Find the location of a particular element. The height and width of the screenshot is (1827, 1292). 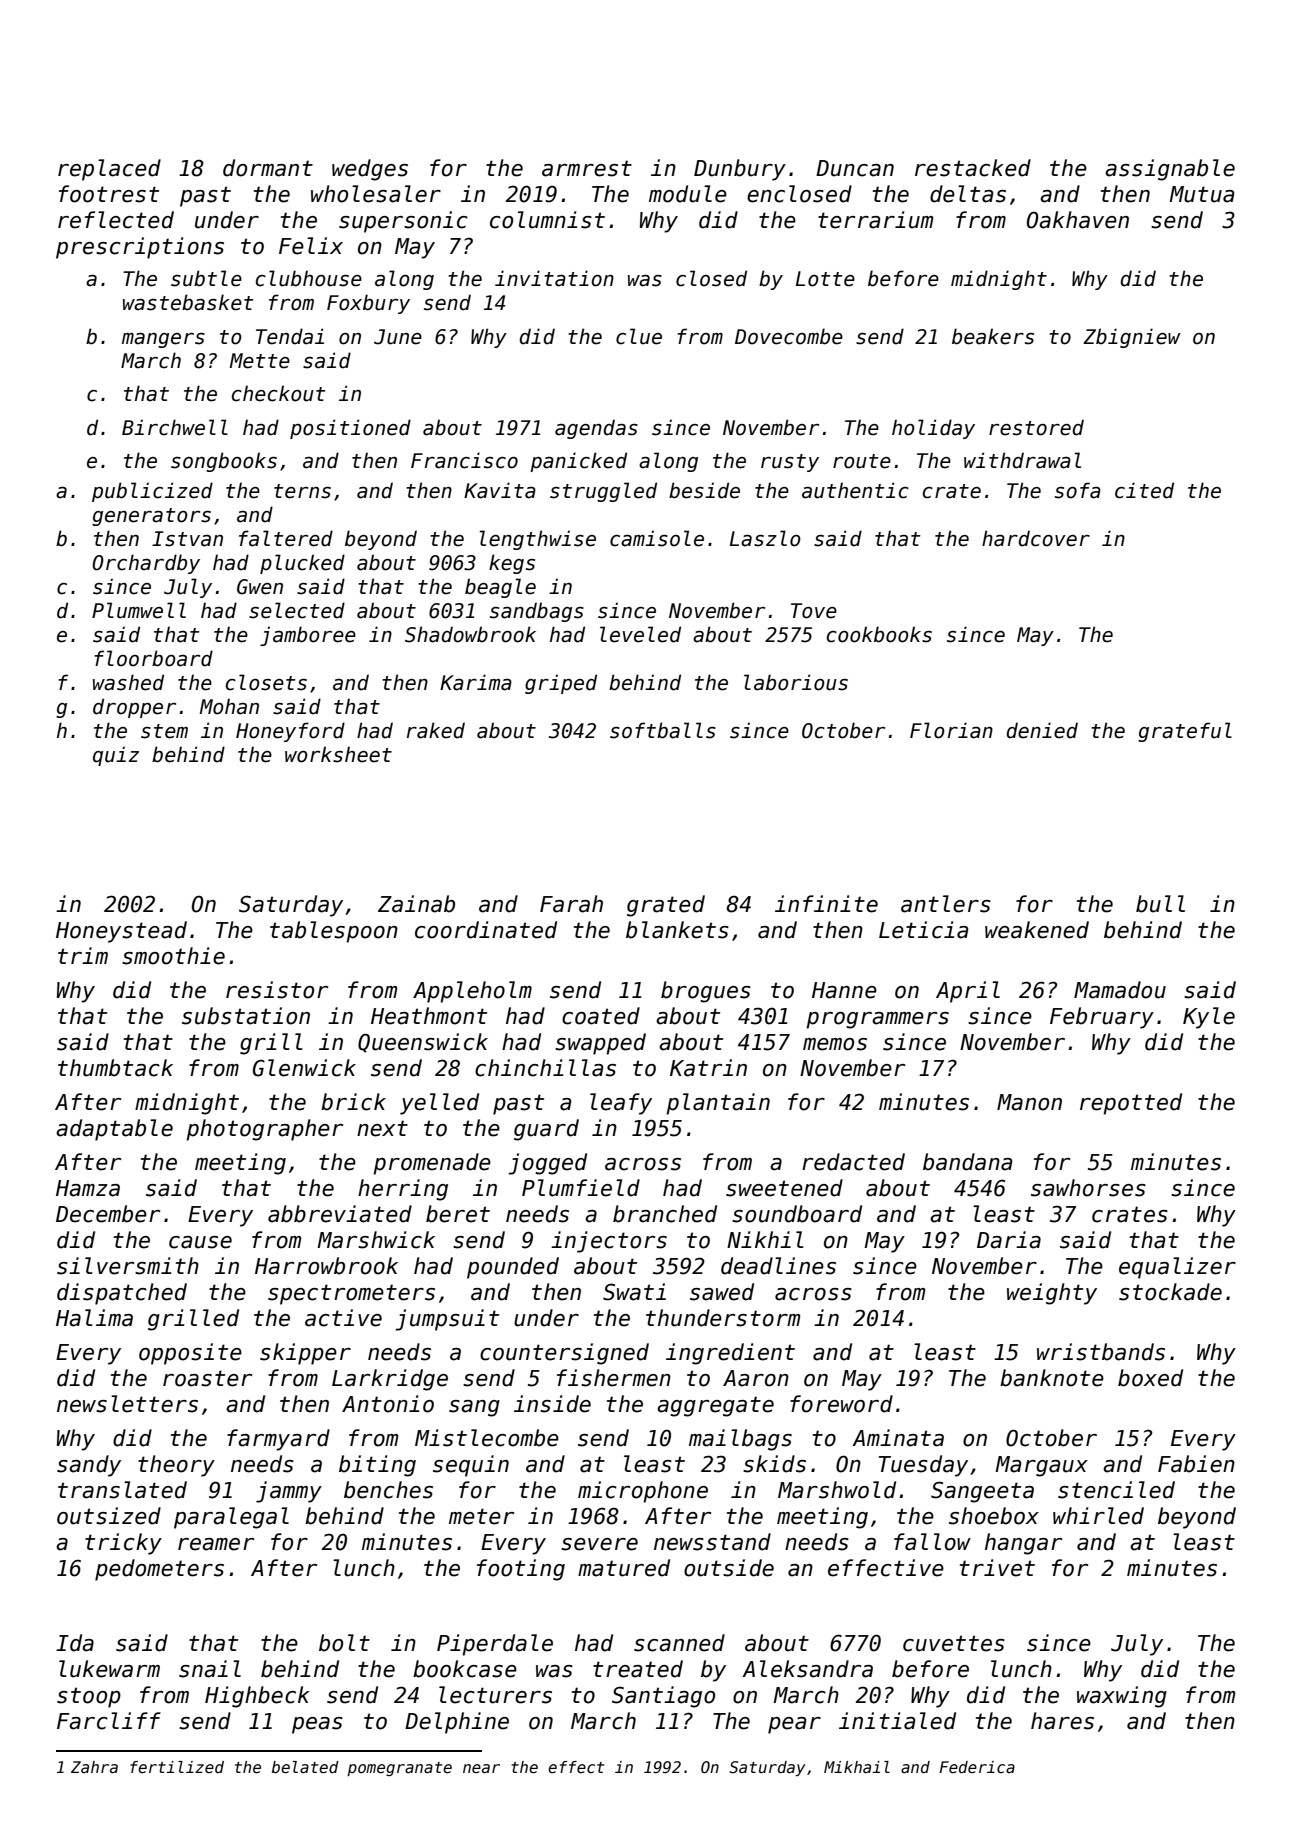

Kyle is located at coordinates (1209, 1018).
